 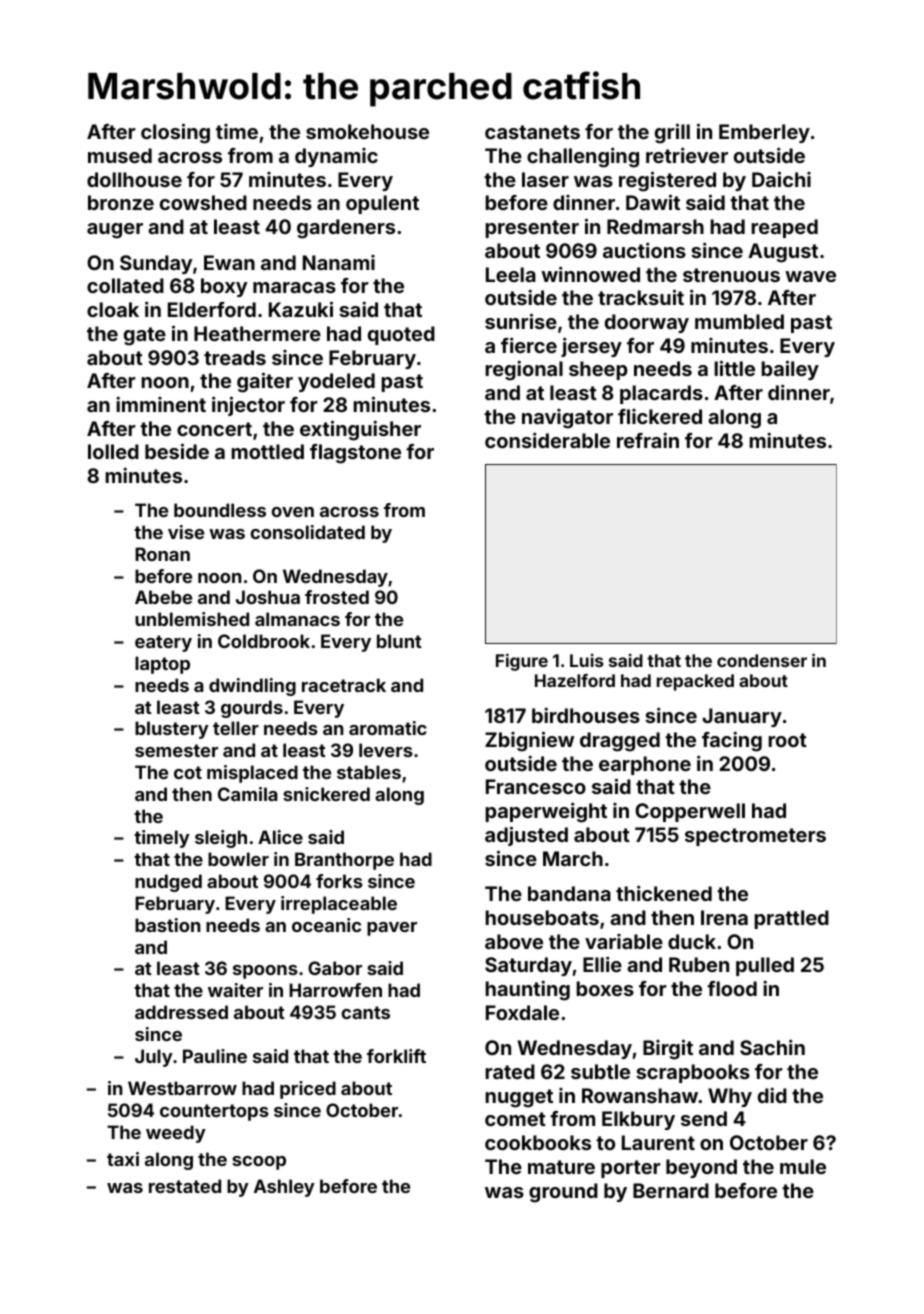 What do you see at coordinates (162, 554) in the page?
I see `Ronan` at bounding box center [162, 554].
